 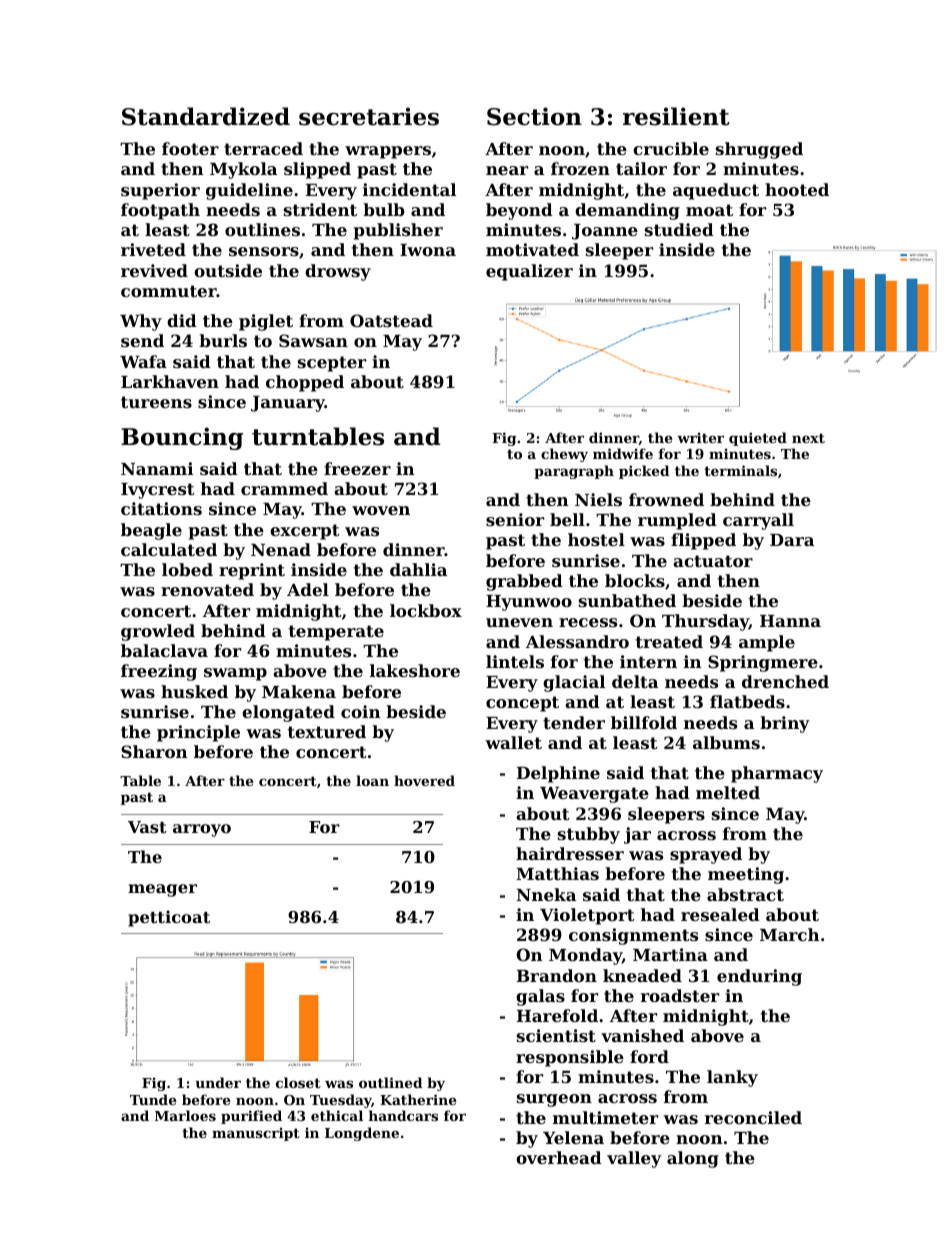 I want to click on responsible, so click(x=570, y=1058).
